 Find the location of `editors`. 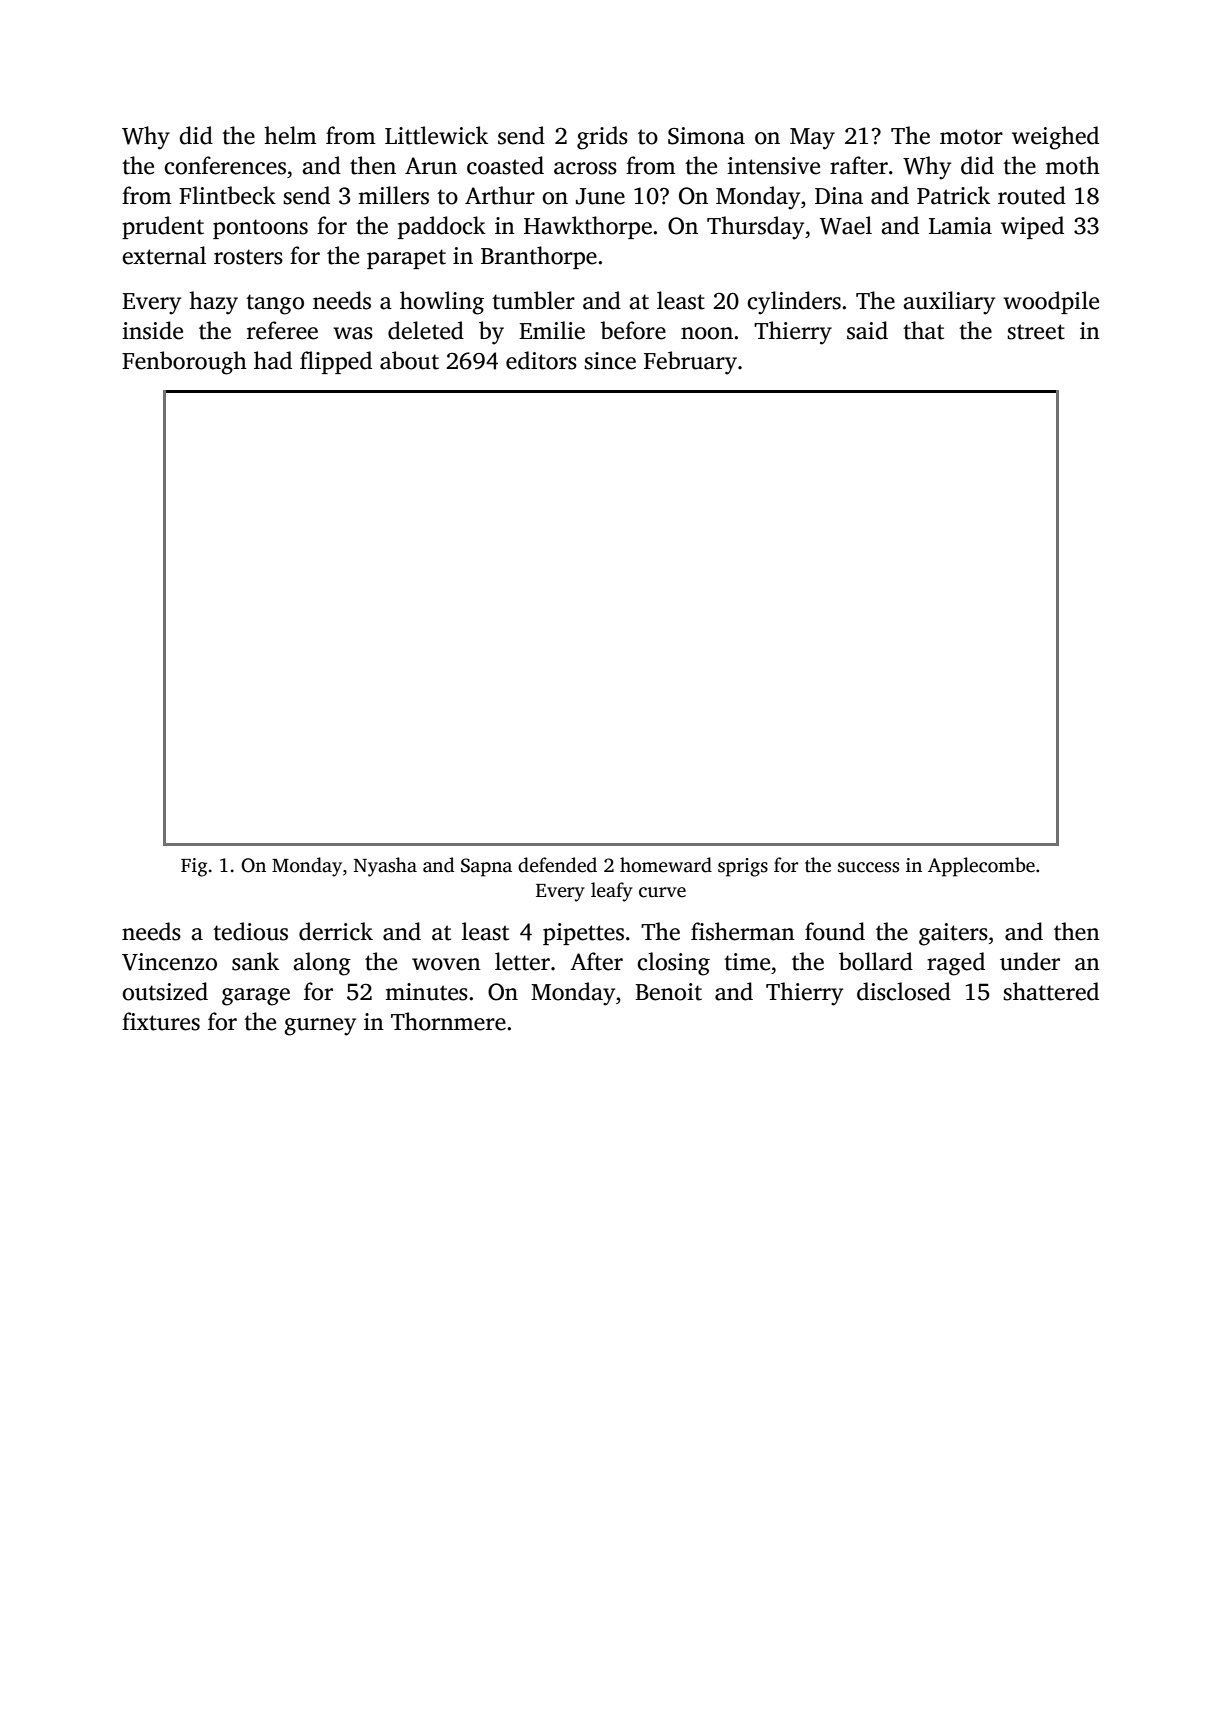

editors is located at coordinates (541, 360).
